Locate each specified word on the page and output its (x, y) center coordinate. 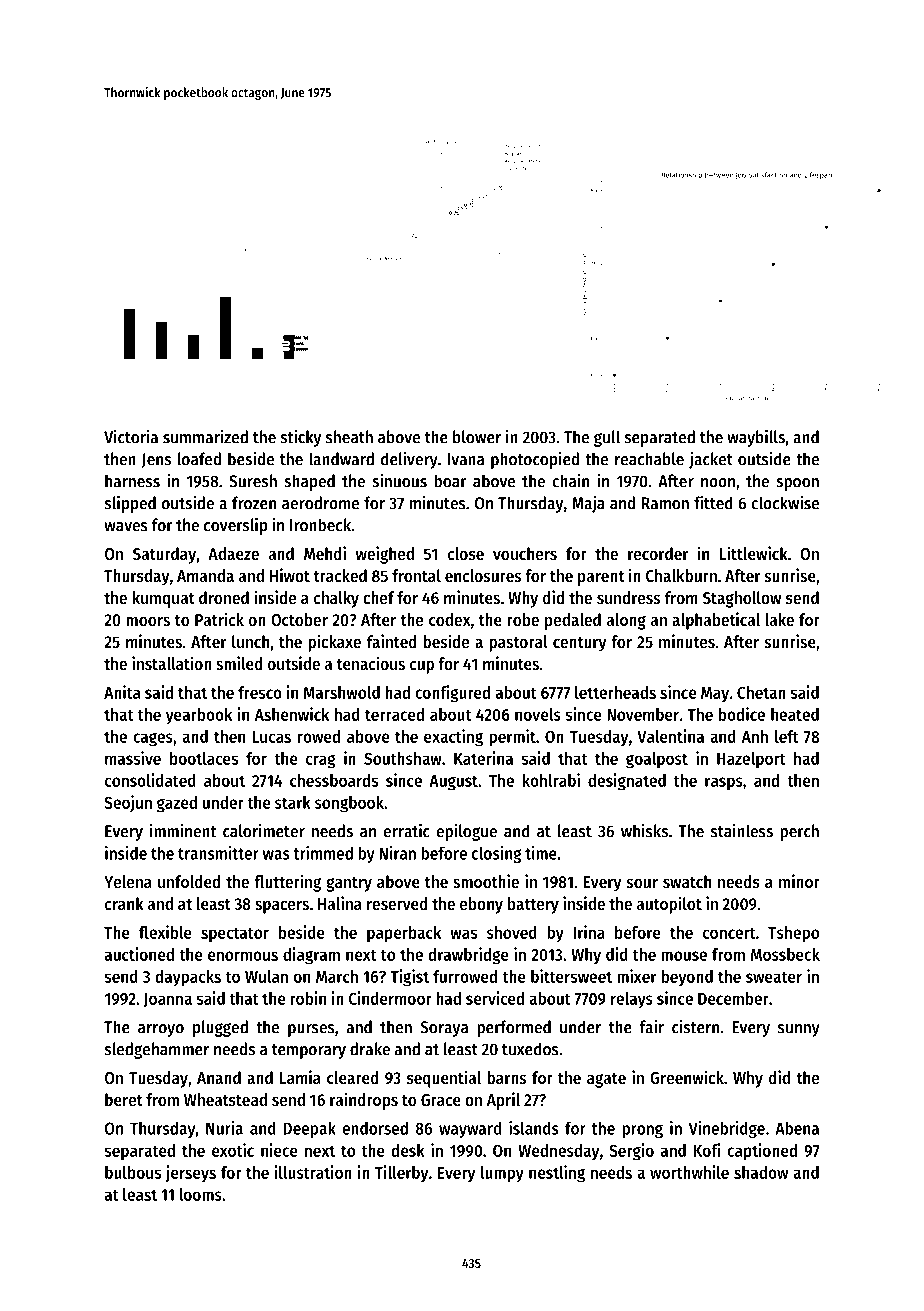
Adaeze (233, 553)
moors (148, 621)
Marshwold (342, 692)
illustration (313, 1172)
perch (800, 832)
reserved (397, 903)
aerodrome (320, 503)
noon (718, 483)
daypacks (188, 978)
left (787, 736)
